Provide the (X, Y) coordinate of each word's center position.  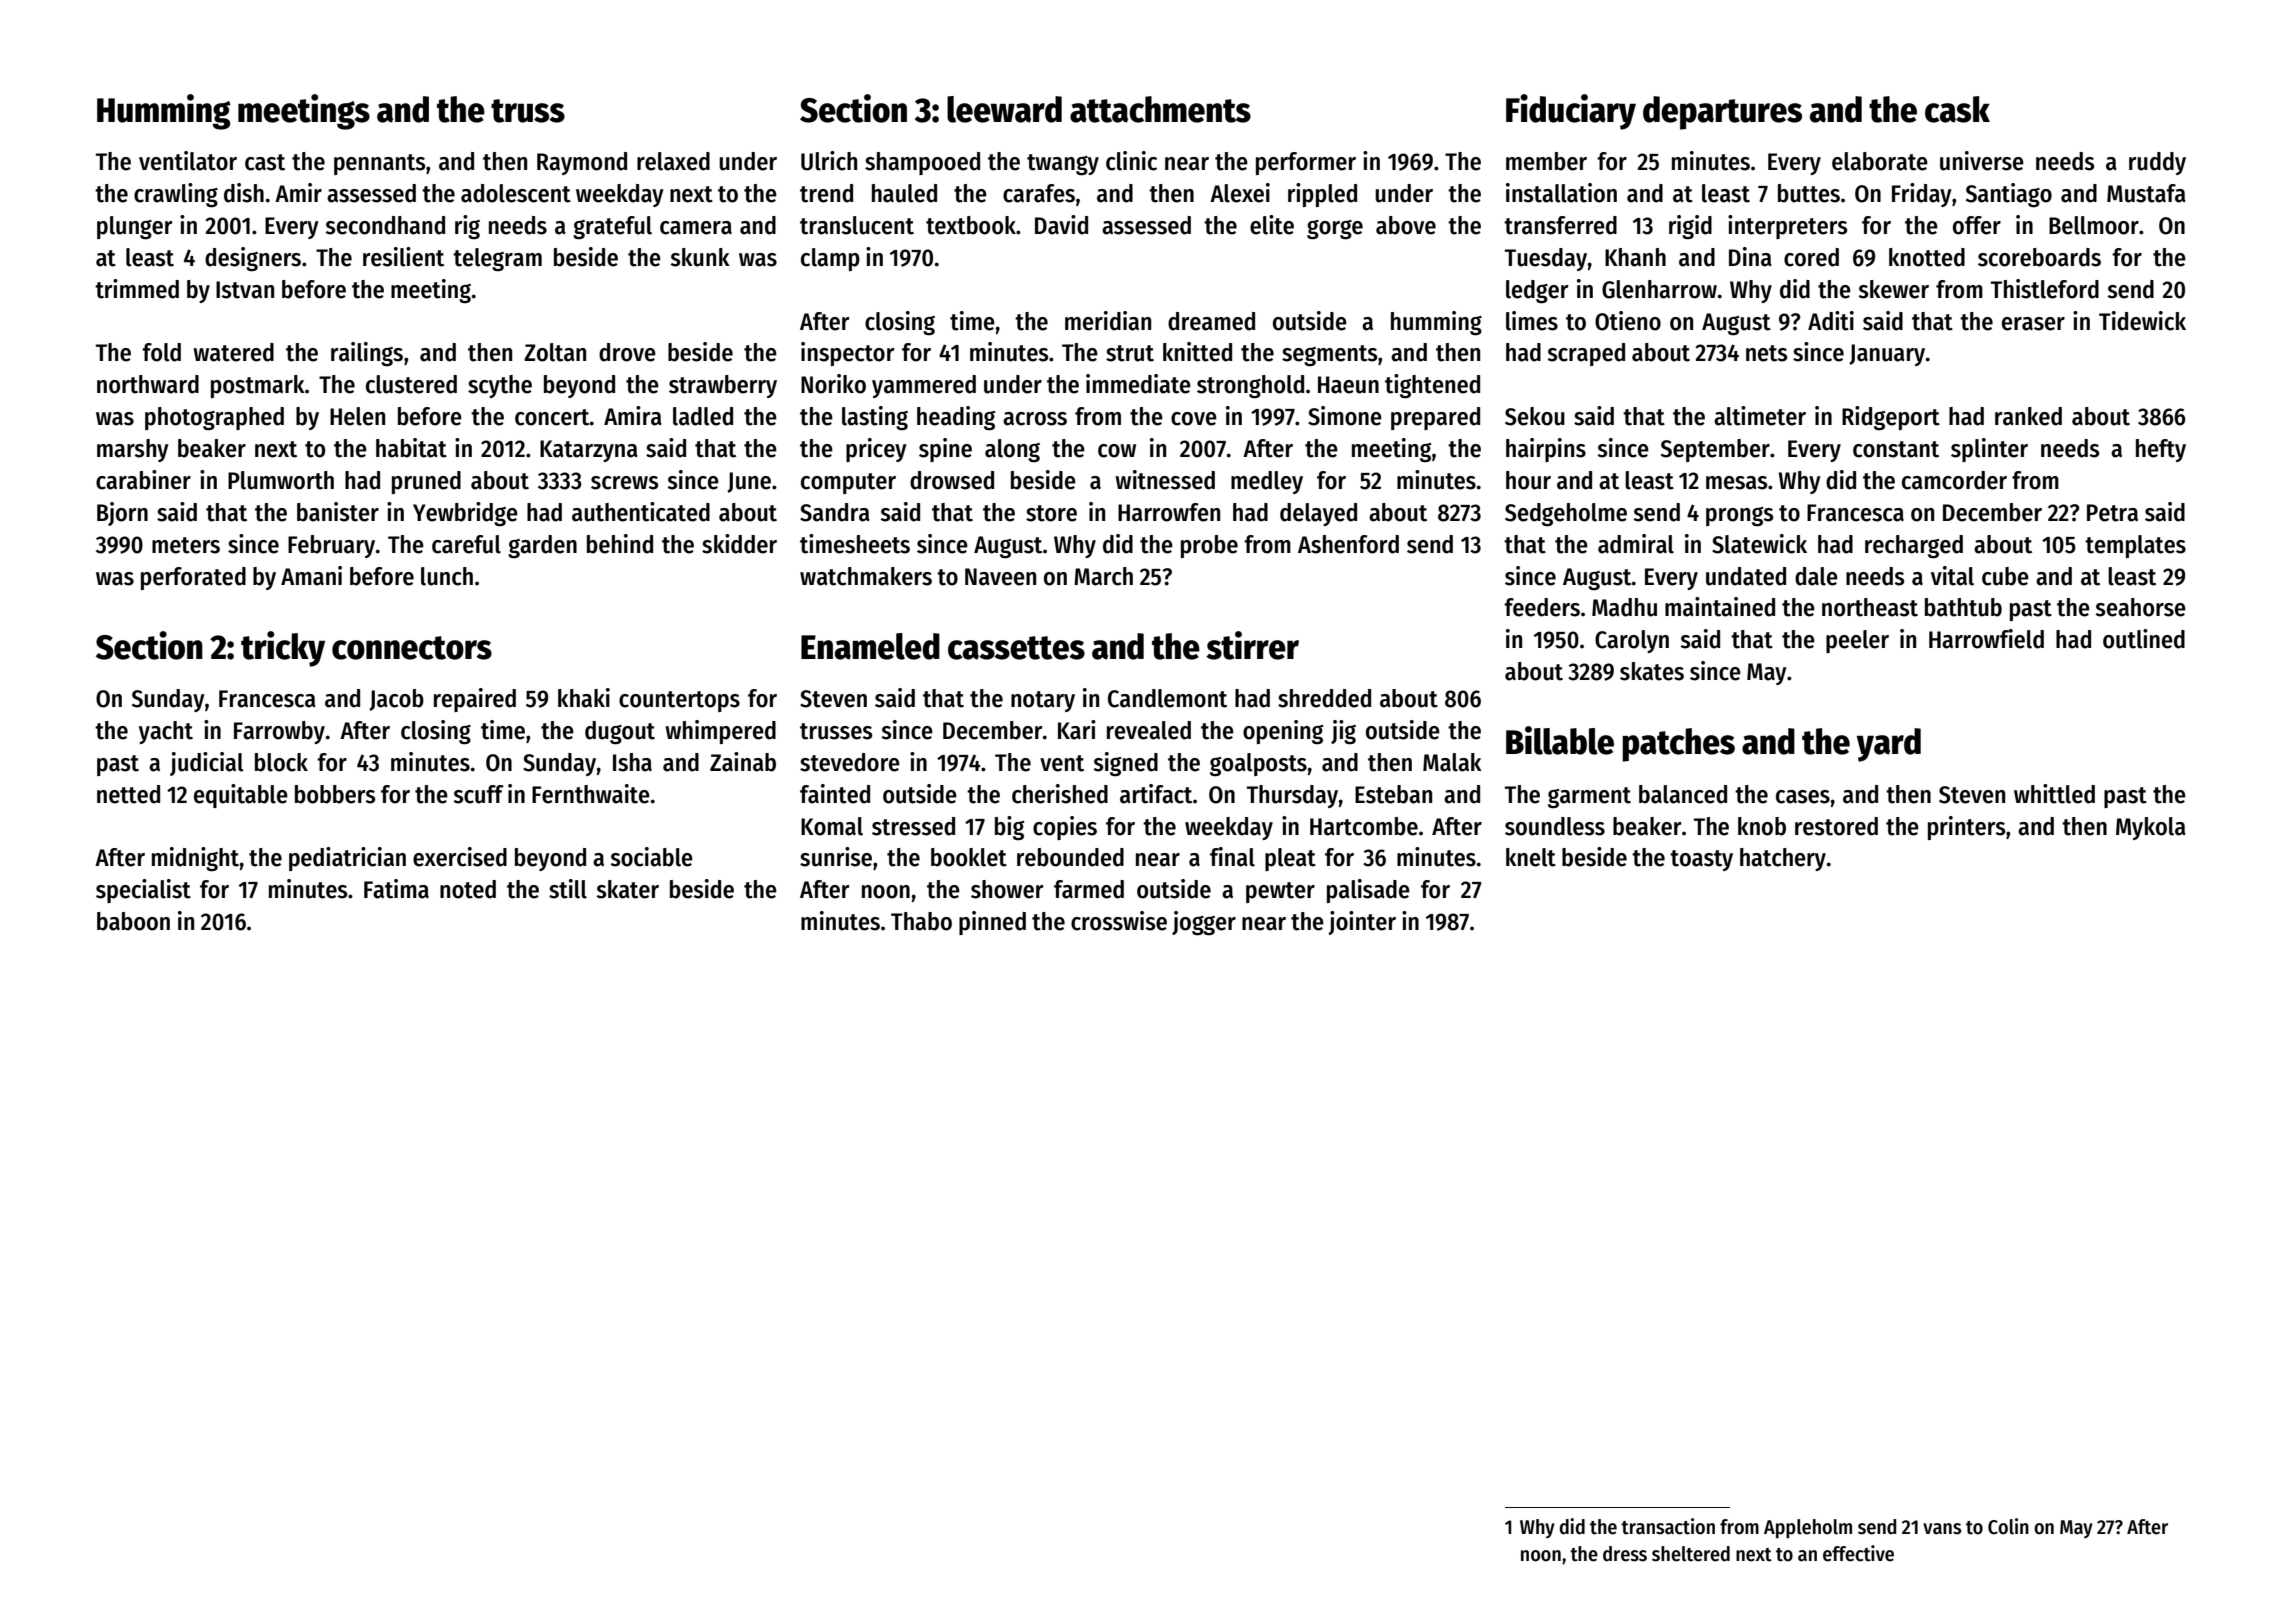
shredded (1324, 698)
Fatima (396, 889)
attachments (1160, 109)
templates (2135, 546)
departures (1722, 113)
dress (1625, 1554)
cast (265, 162)
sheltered (1691, 1554)
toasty (1701, 860)
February (331, 546)
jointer (1362, 923)
